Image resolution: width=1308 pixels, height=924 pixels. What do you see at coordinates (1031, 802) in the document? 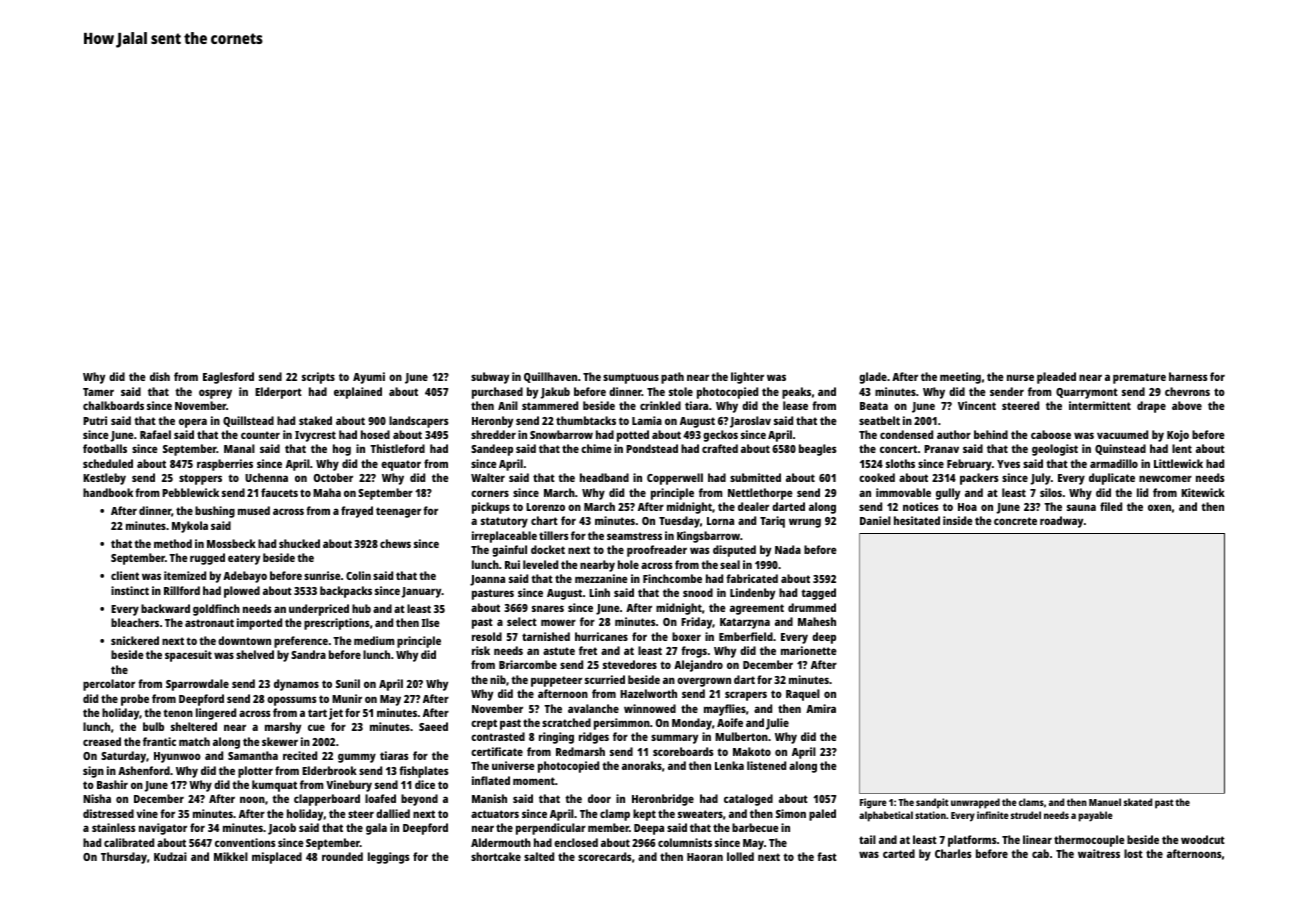
I see `clams` at bounding box center [1031, 802].
